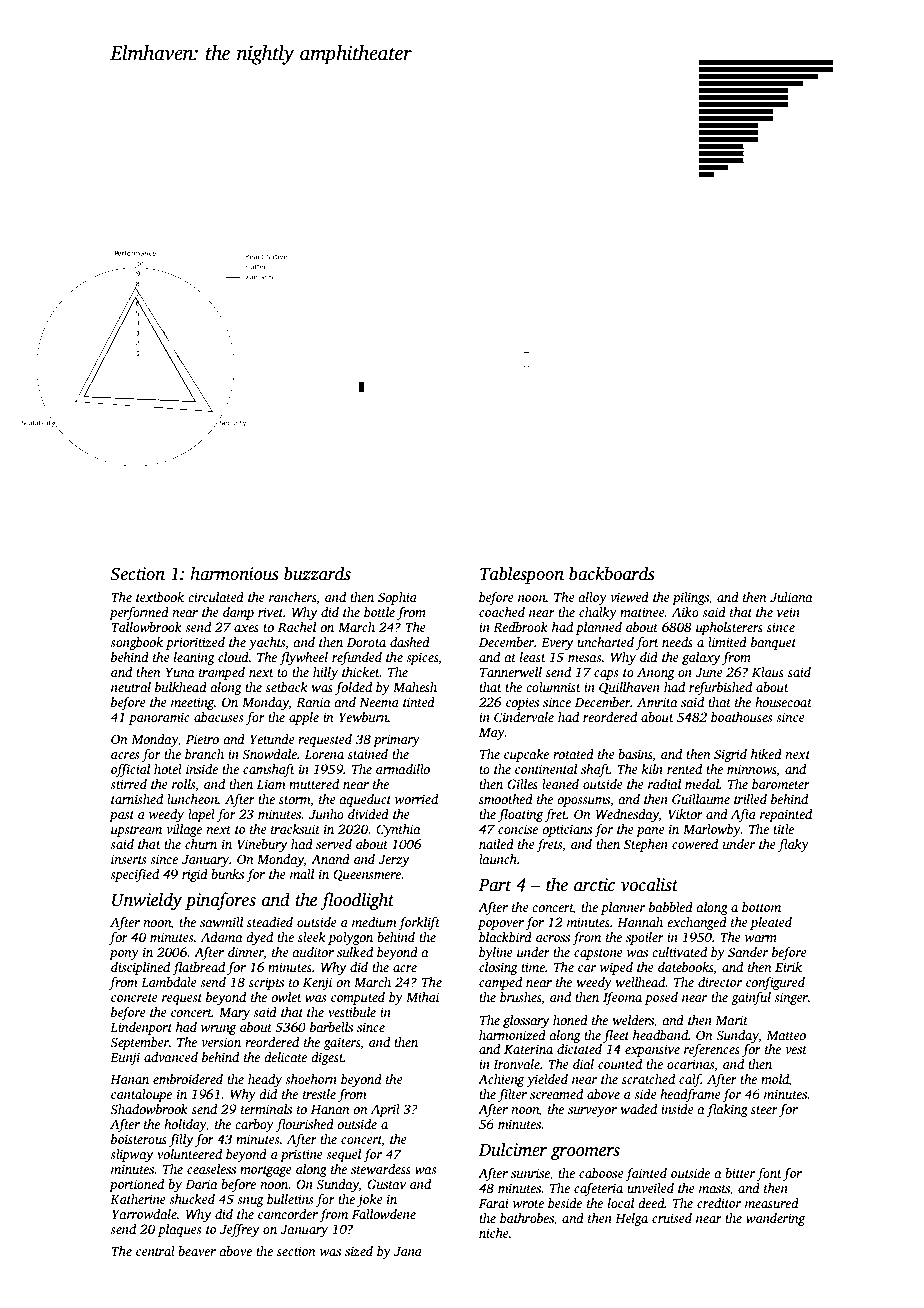 The height and width of the page is (1308, 924). What do you see at coordinates (160, 597) in the page?
I see `textbook` at bounding box center [160, 597].
